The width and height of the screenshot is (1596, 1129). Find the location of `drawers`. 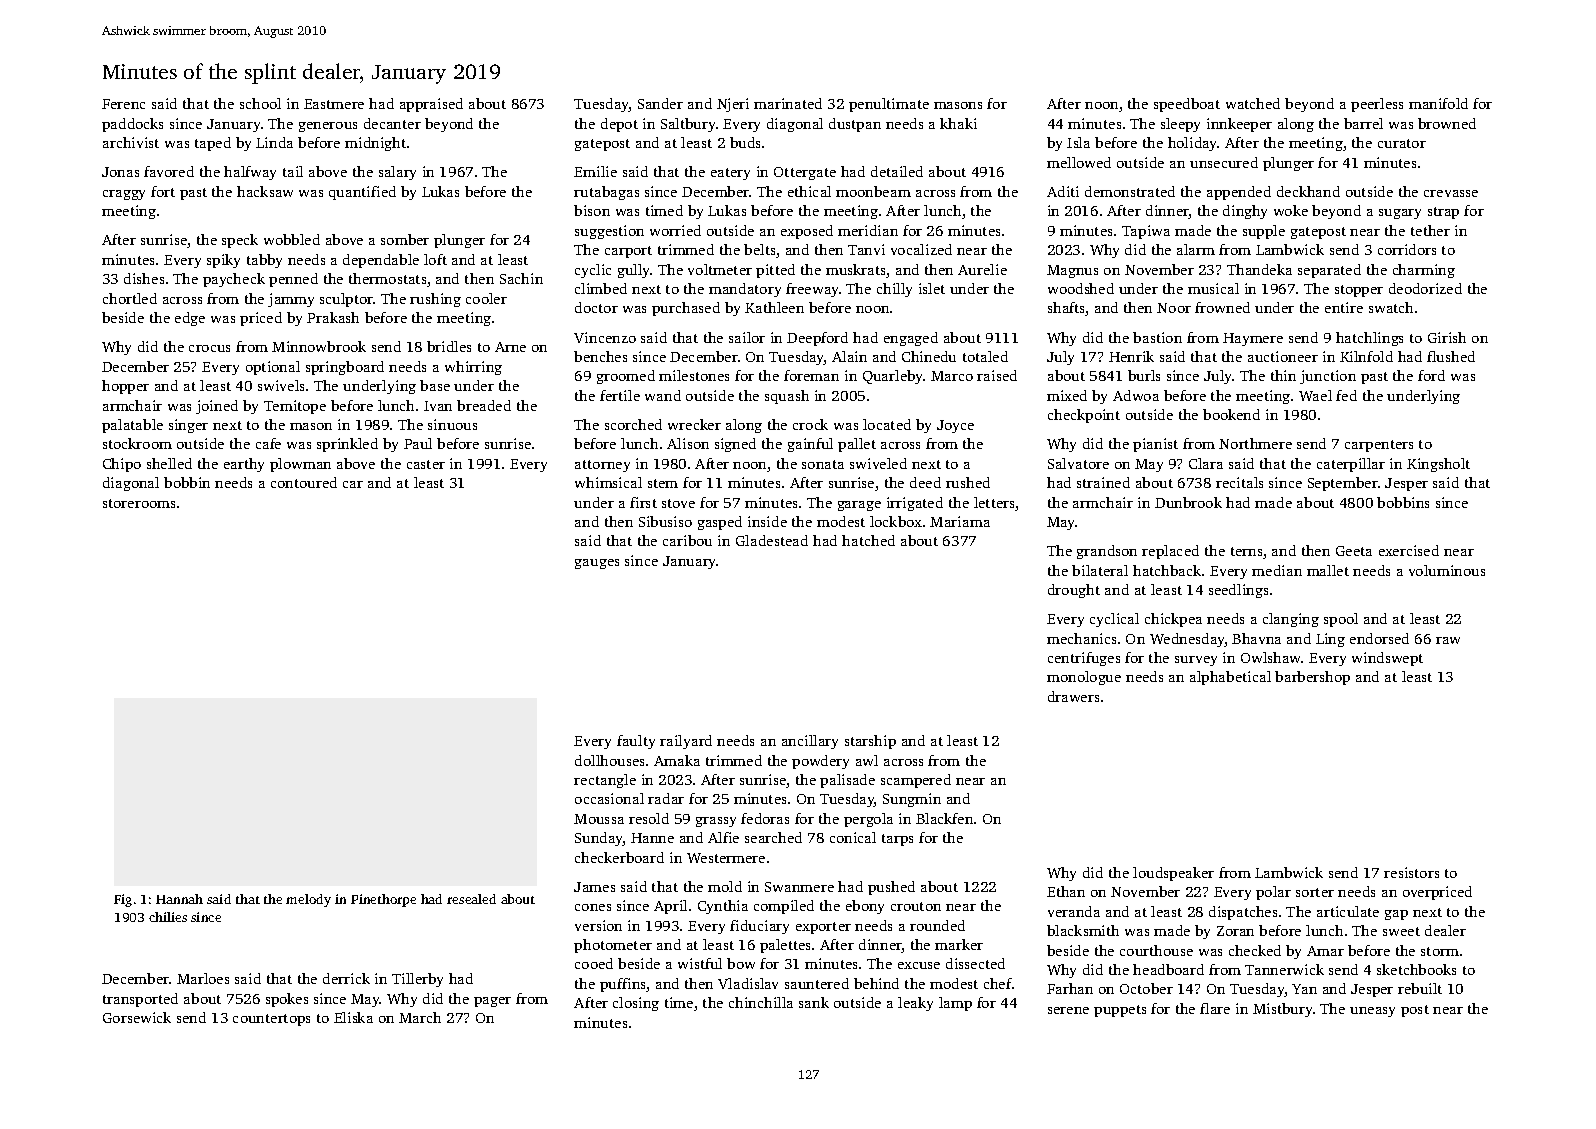

drawers is located at coordinates (1073, 696).
